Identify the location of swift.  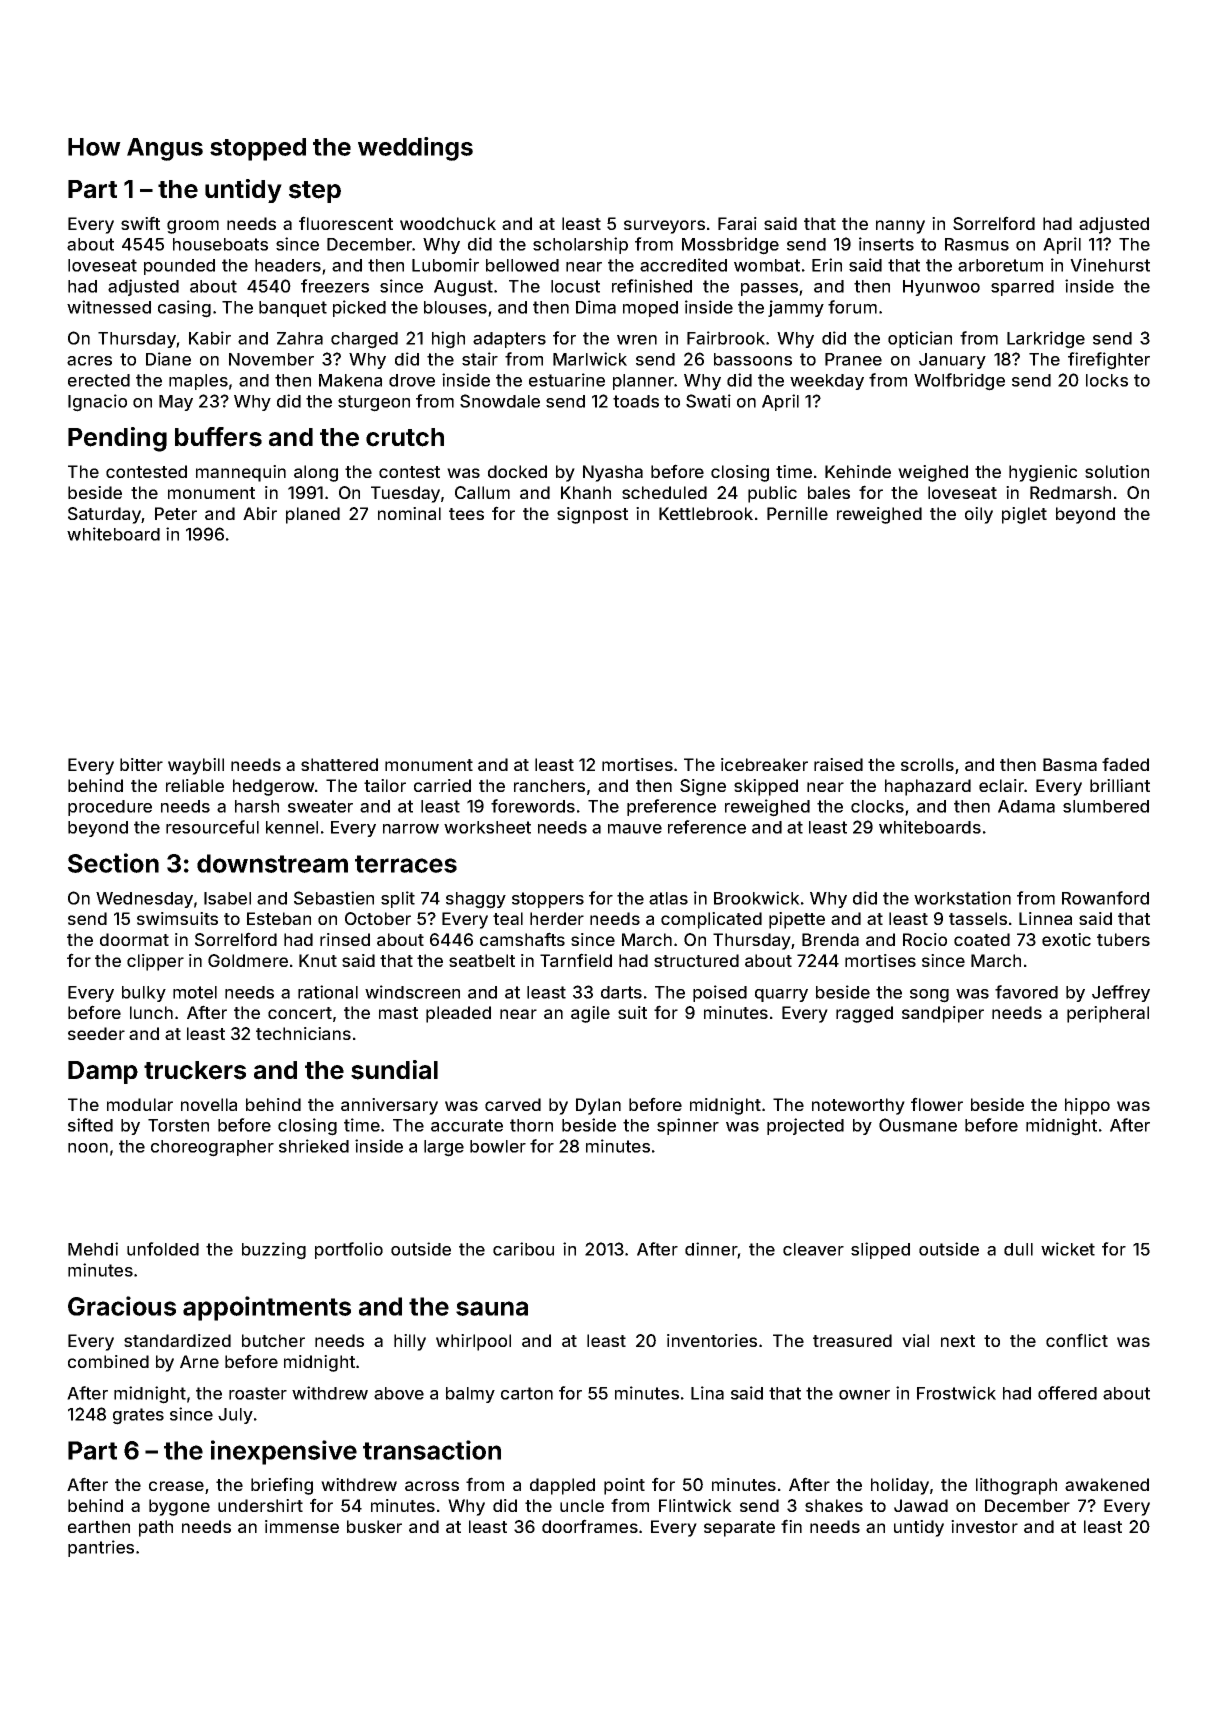
(140, 223).
